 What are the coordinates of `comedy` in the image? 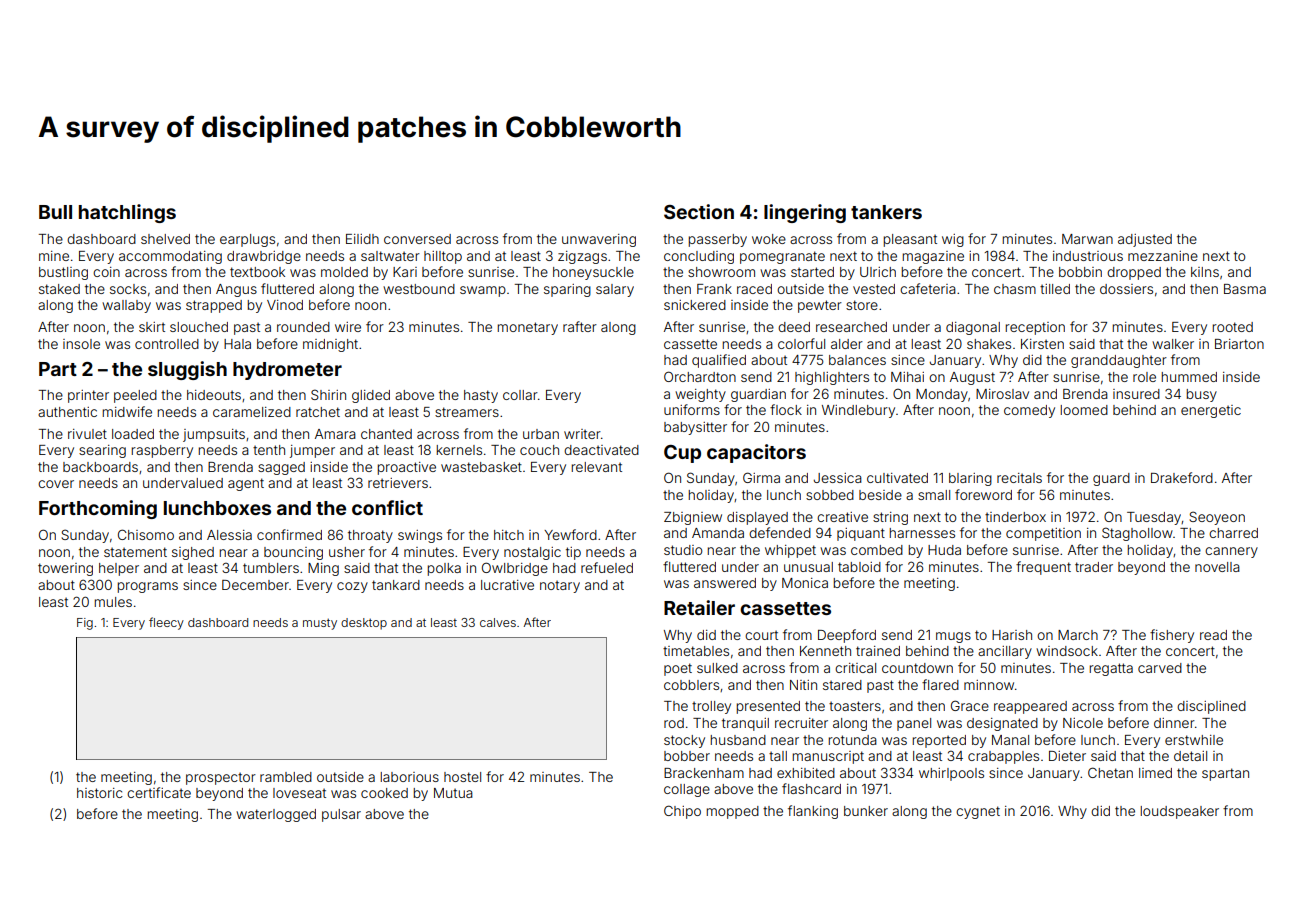 It's located at (1029, 411).
